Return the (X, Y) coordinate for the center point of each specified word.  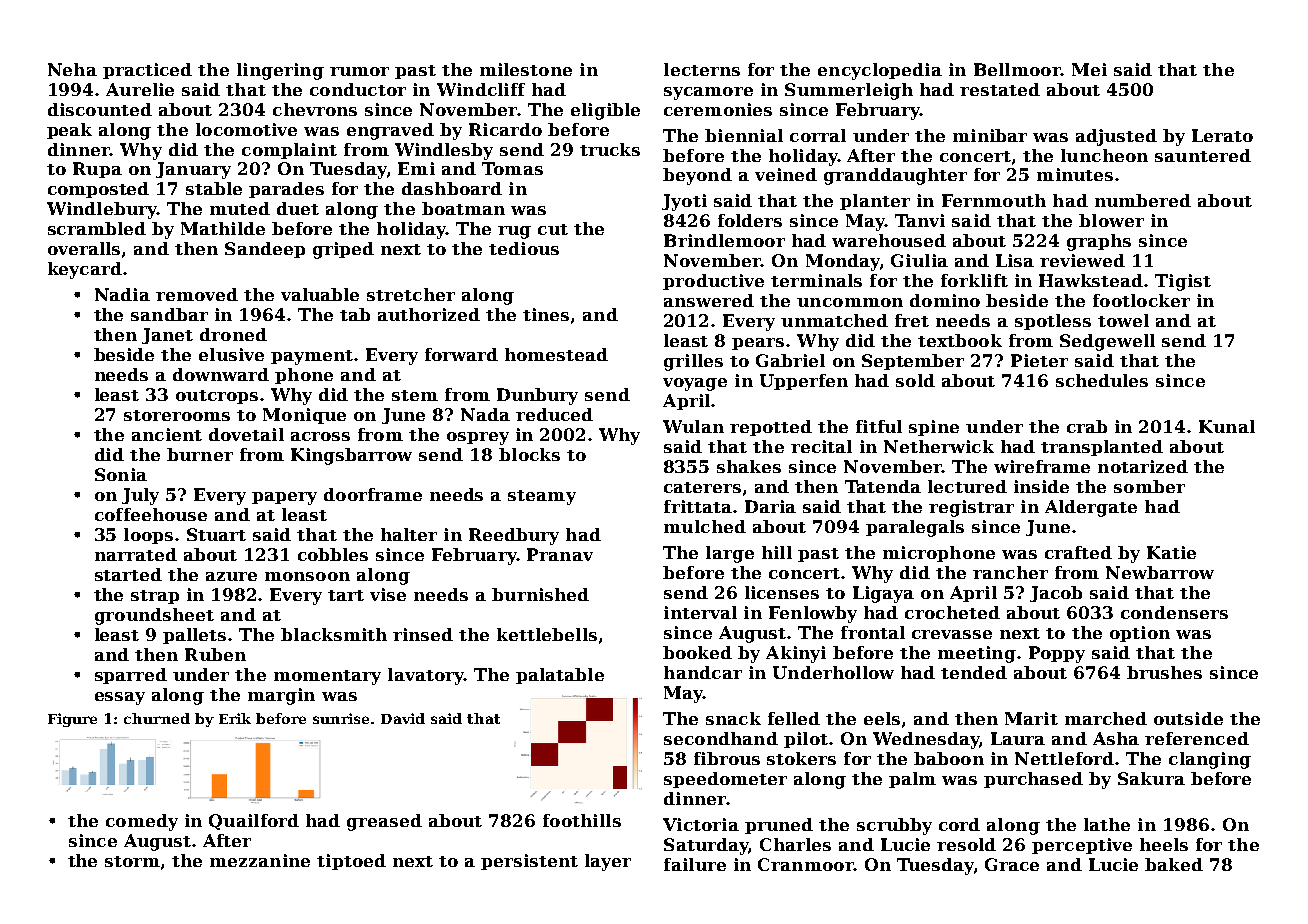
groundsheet (154, 616)
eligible (605, 111)
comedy (142, 822)
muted (240, 208)
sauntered (1203, 155)
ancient (167, 434)
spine (934, 428)
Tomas (512, 168)
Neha (72, 69)
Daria (770, 506)
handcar (703, 672)
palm (912, 780)
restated (1000, 89)
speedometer (725, 780)
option (1140, 634)
